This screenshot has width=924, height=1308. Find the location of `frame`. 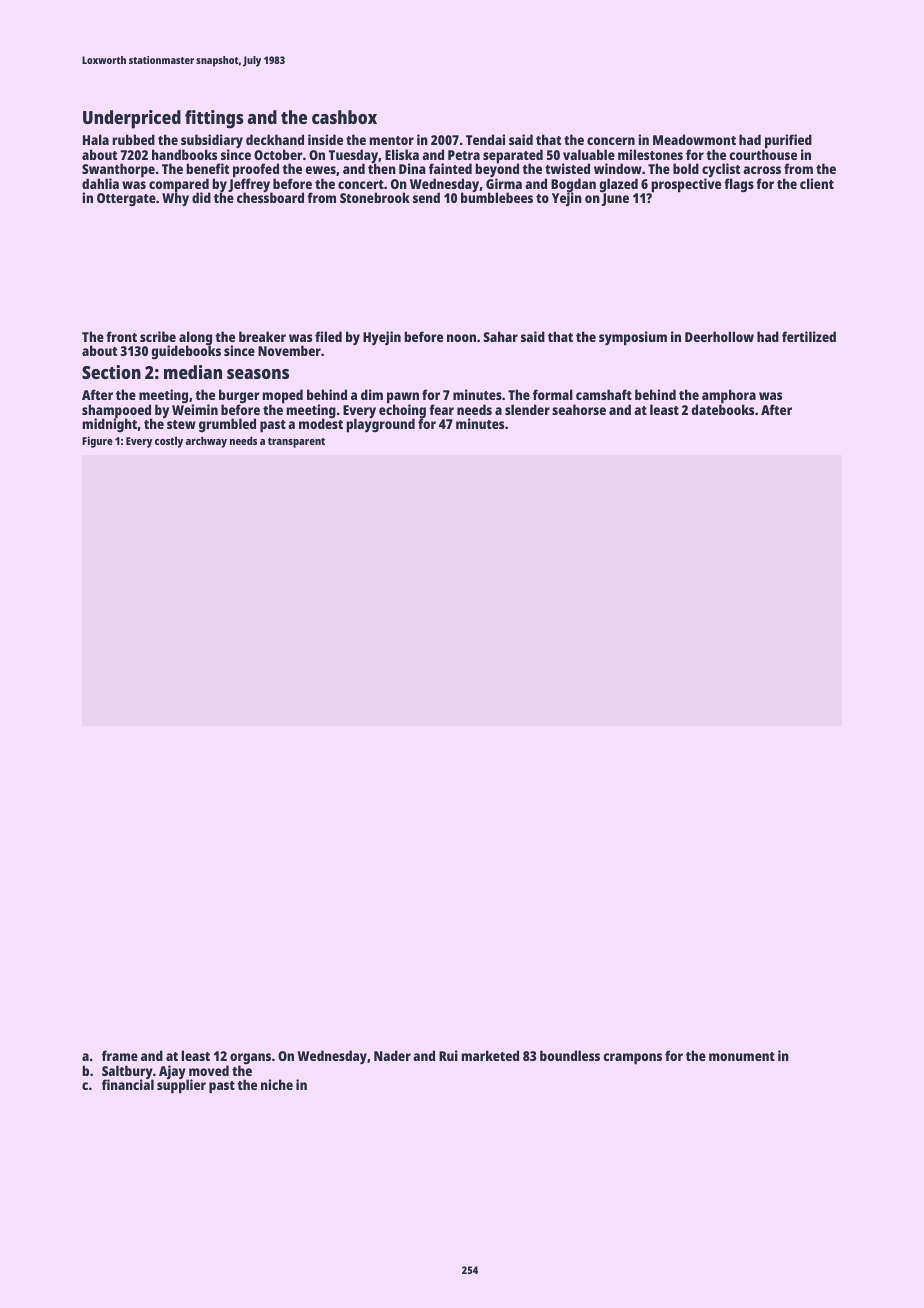

frame is located at coordinates (120, 1055).
